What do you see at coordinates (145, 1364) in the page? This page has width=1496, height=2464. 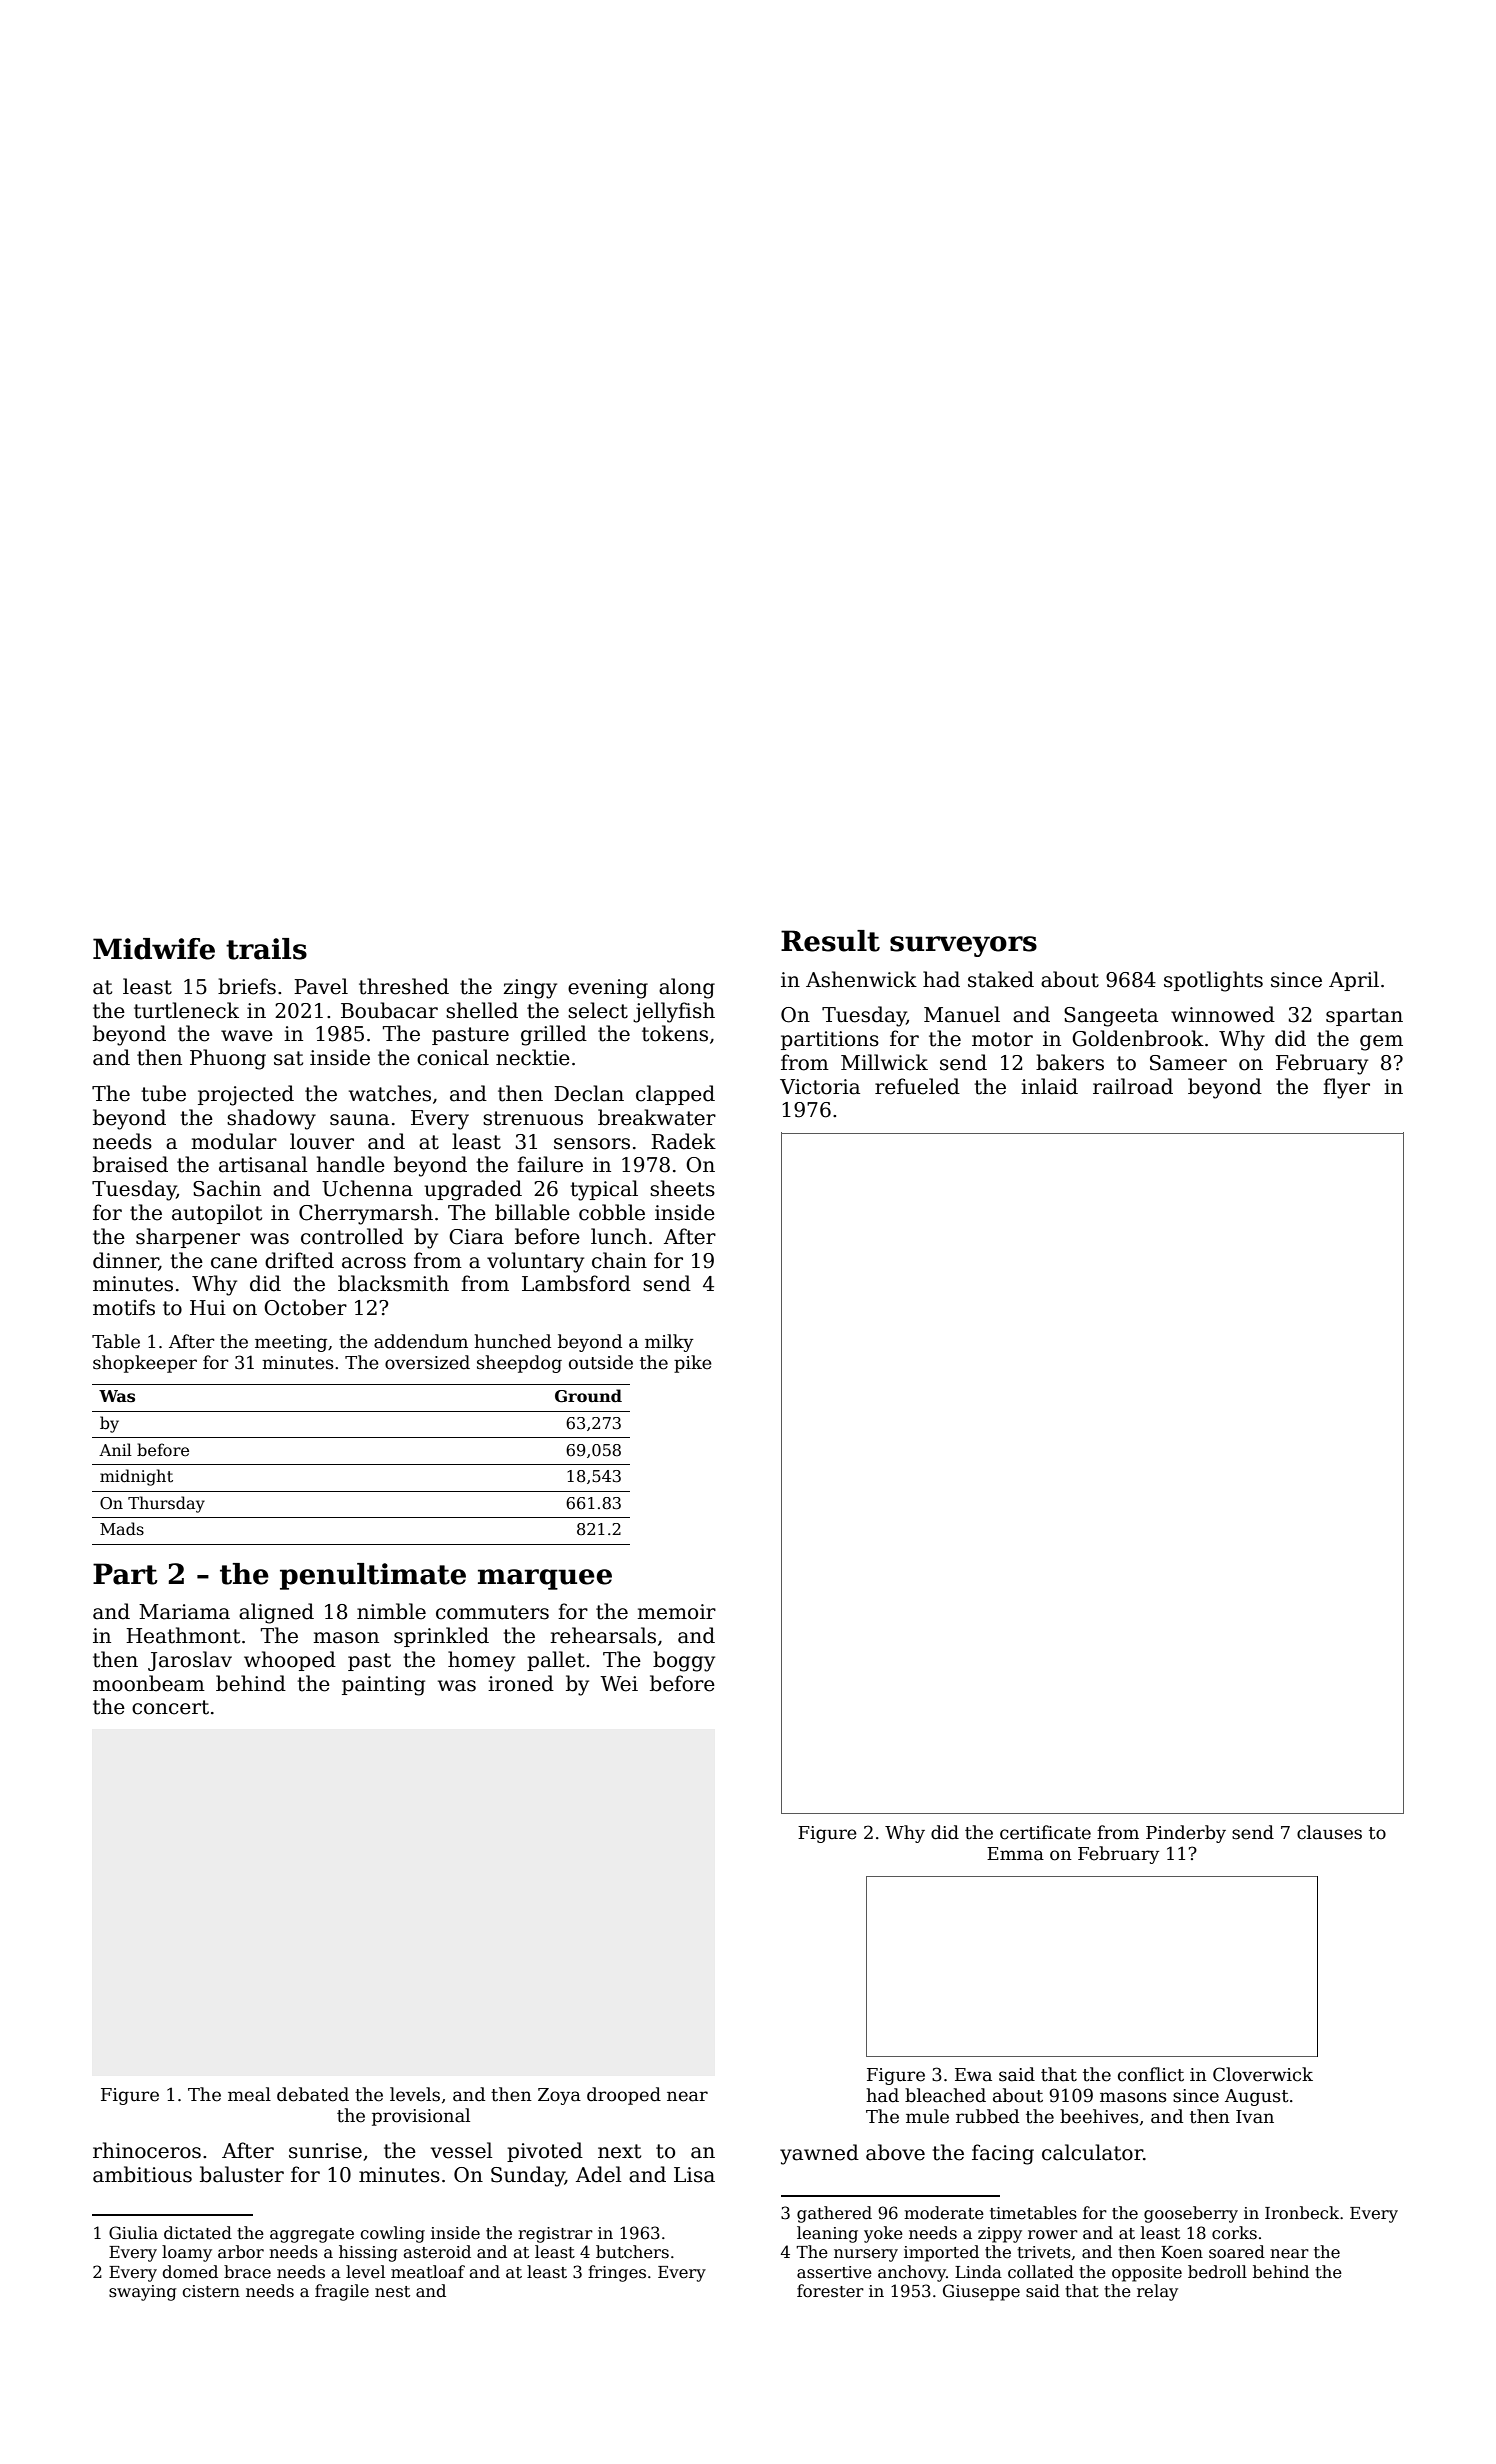 I see `shopkeeper` at bounding box center [145, 1364].
